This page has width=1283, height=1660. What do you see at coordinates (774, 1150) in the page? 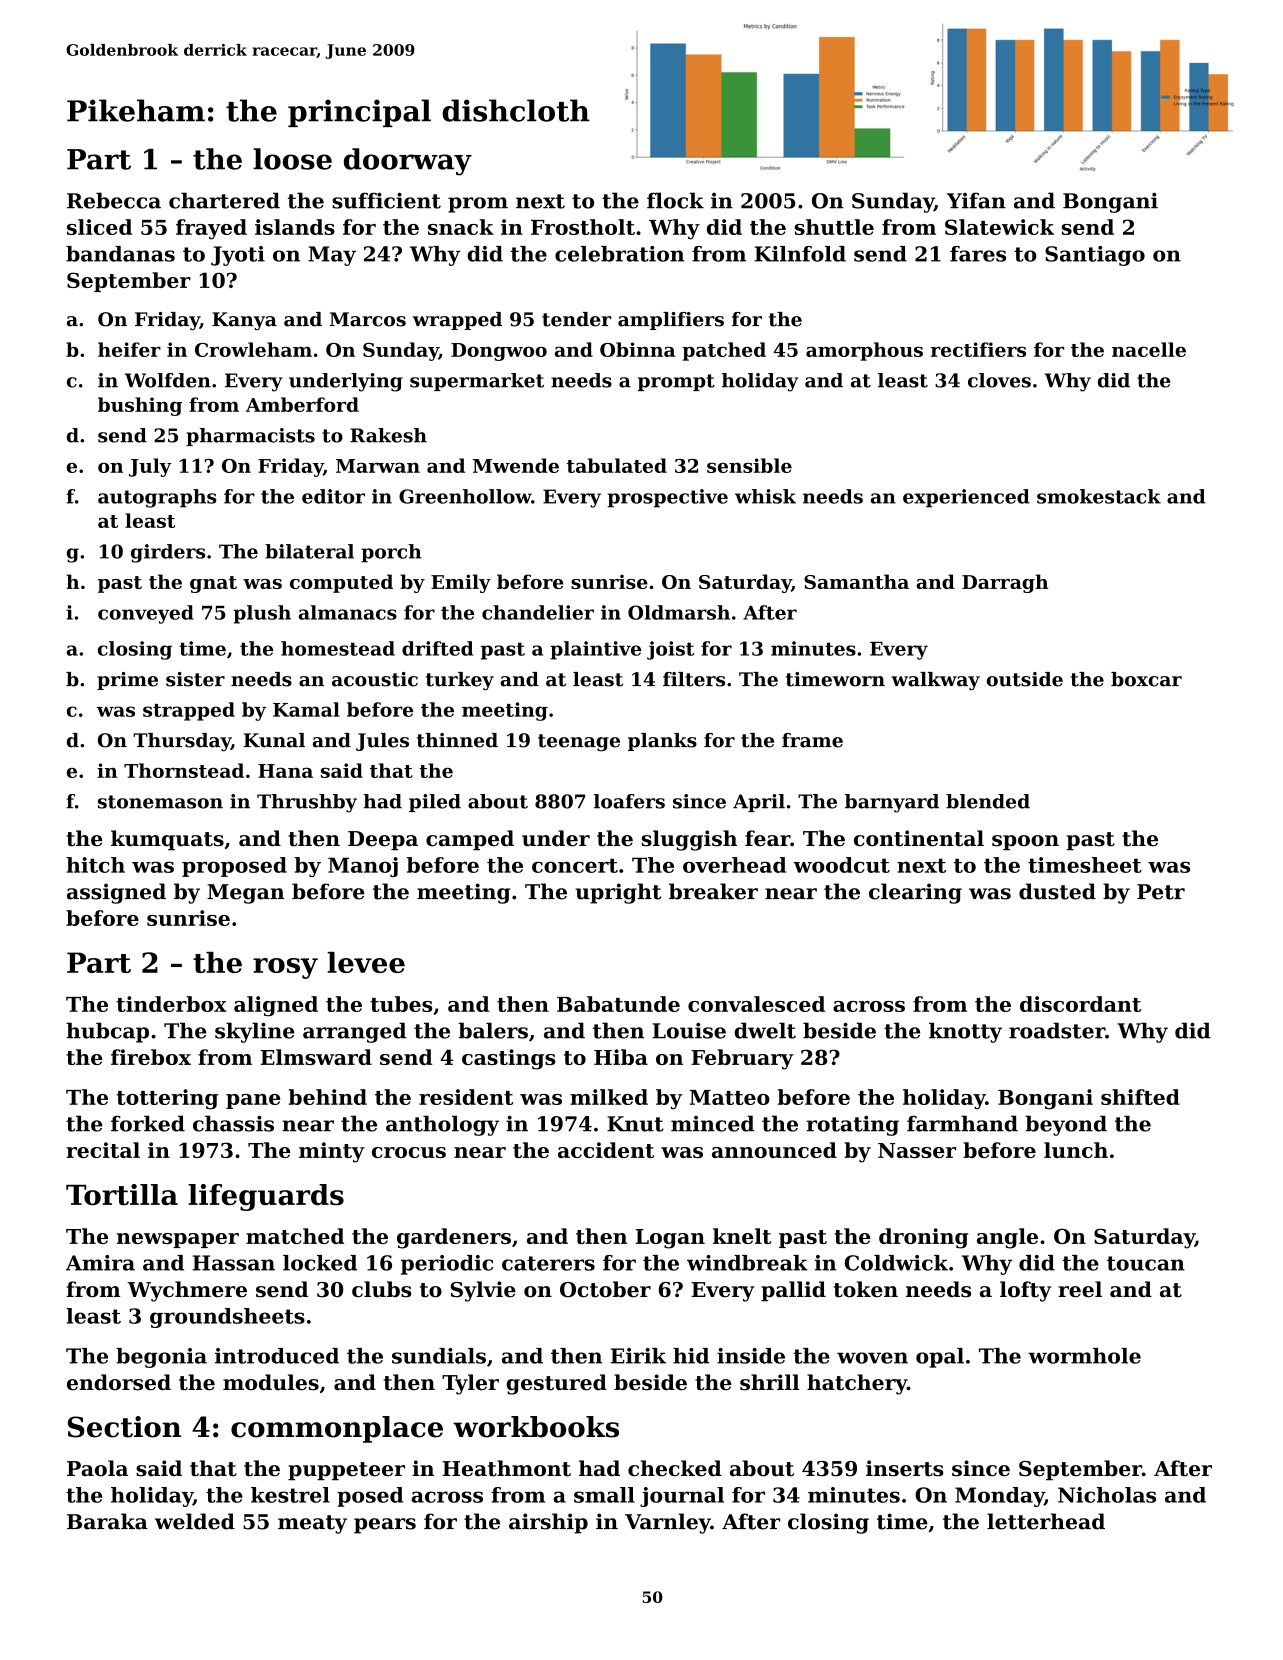
I see `announced` at bounding box center [774, 1150].
